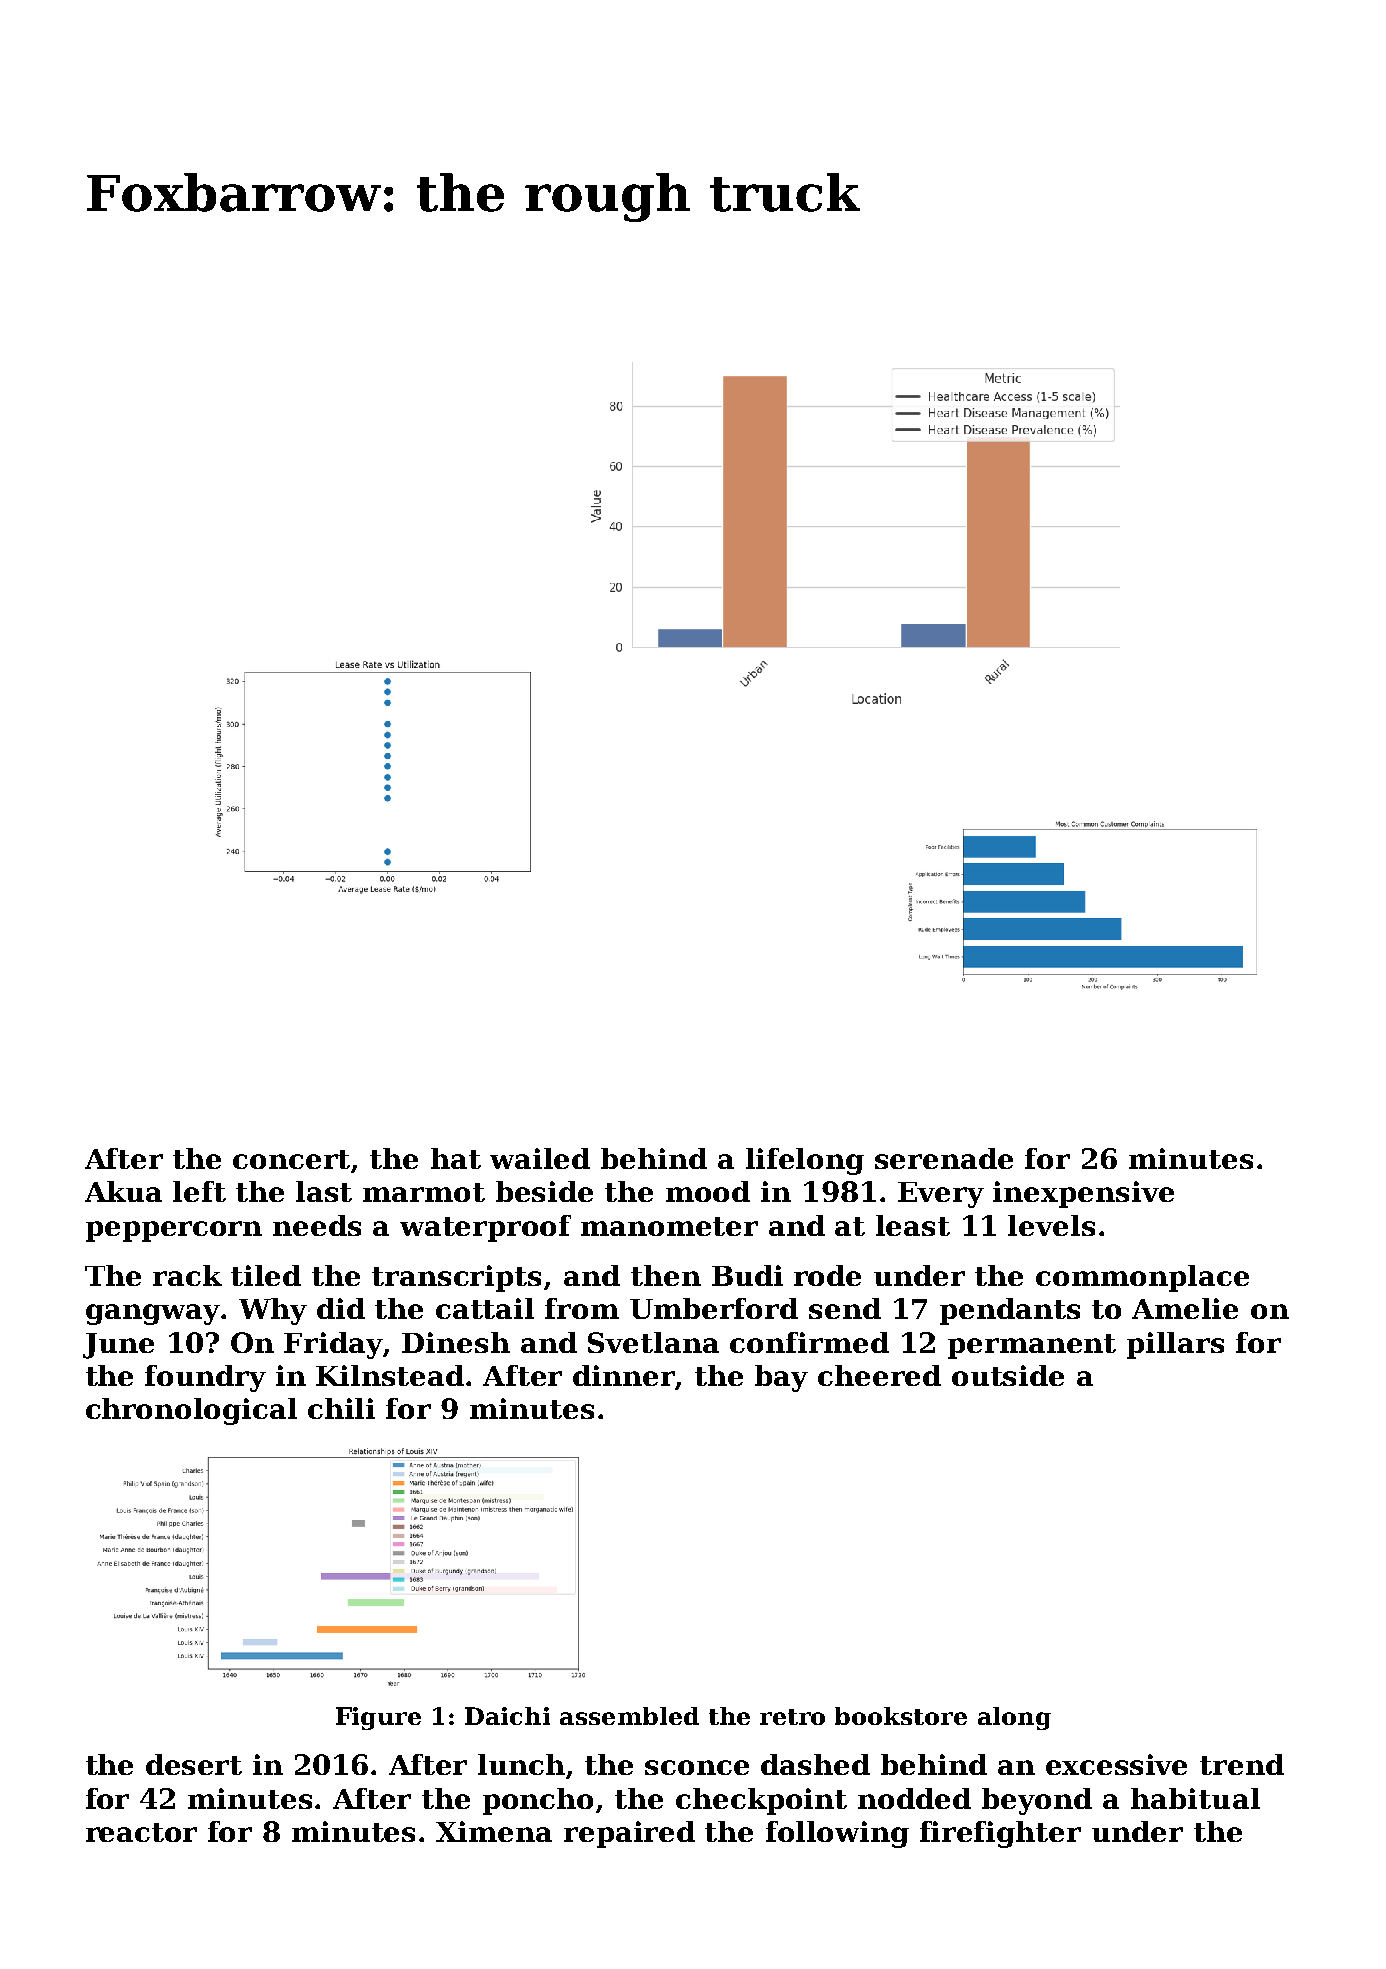  I want to click on retro, so click(792, 1717).
